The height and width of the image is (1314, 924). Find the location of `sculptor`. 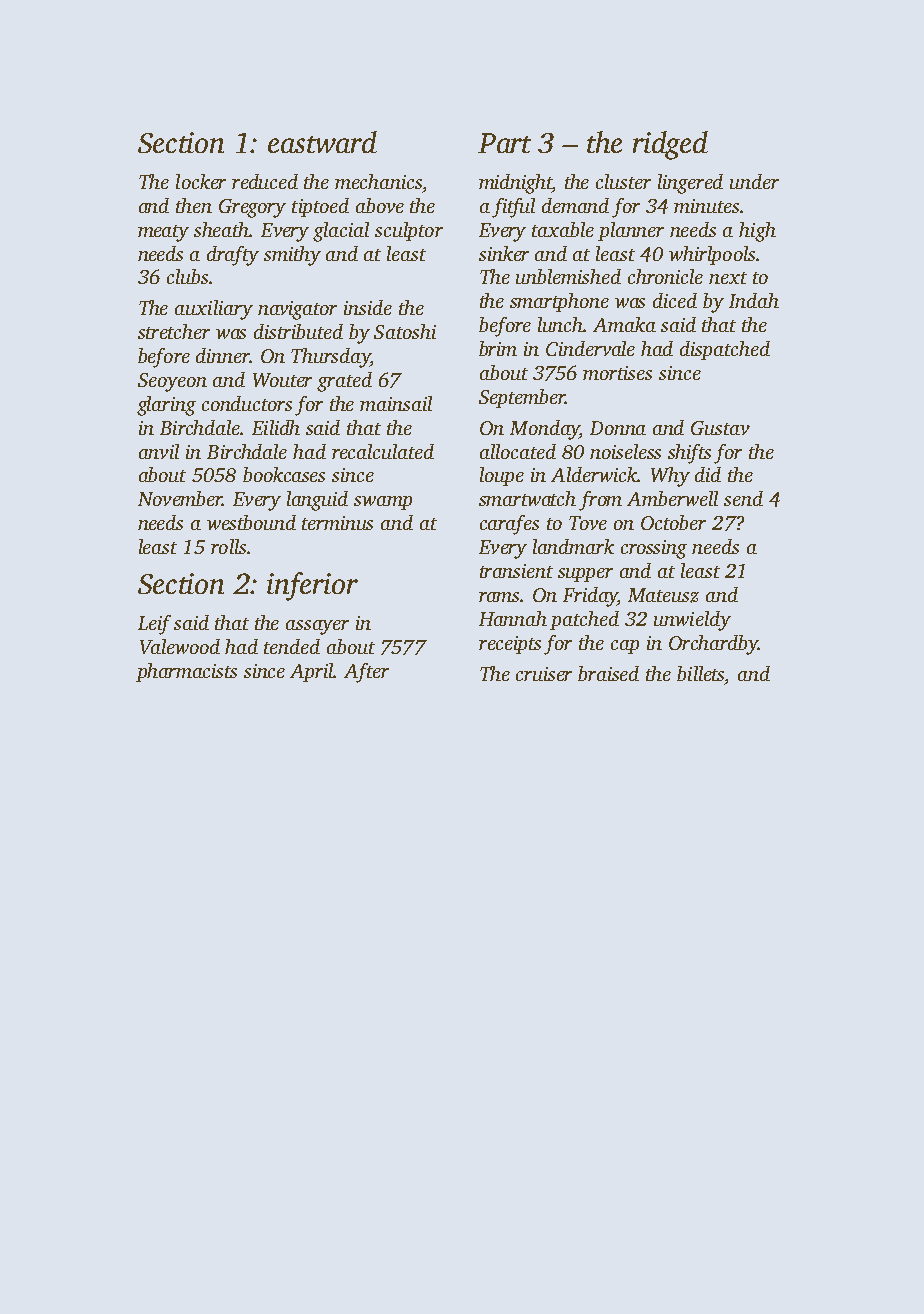

sculptor is located at coordinates (409, 231).
